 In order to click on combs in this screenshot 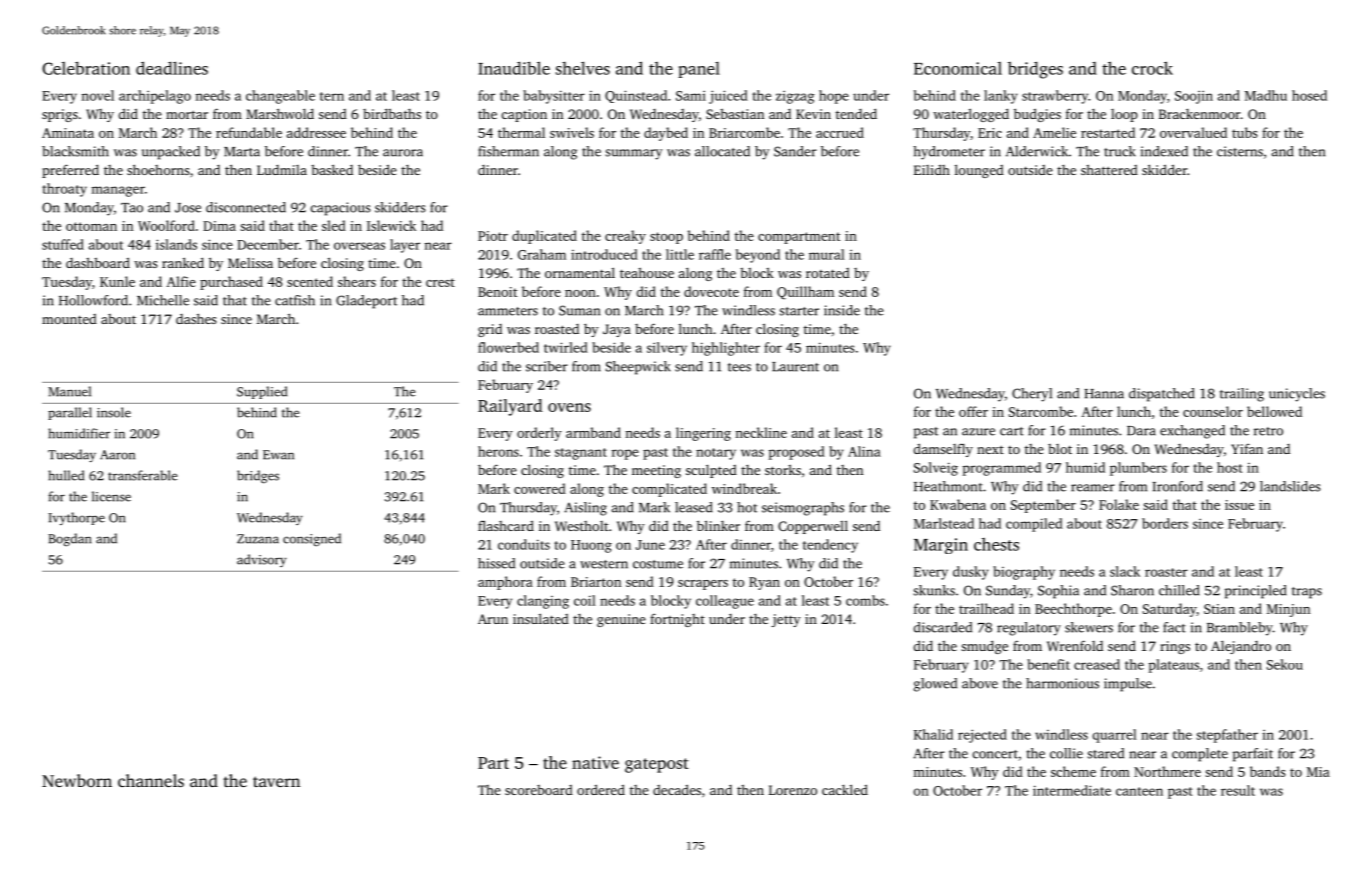, I will do `click(865, 600)`.
